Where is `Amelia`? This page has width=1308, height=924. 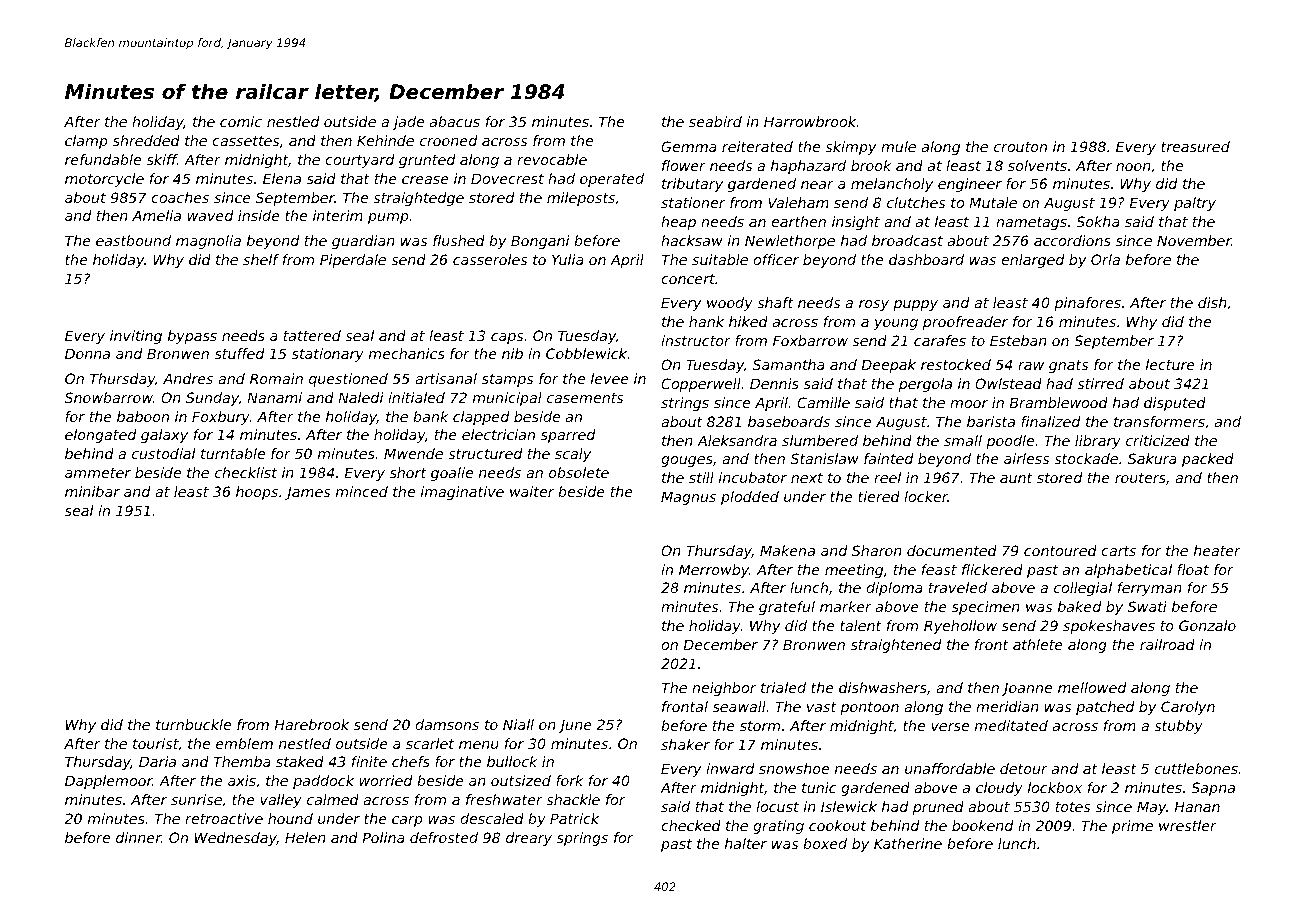 Amelia is located at coordinates (156, 215).
